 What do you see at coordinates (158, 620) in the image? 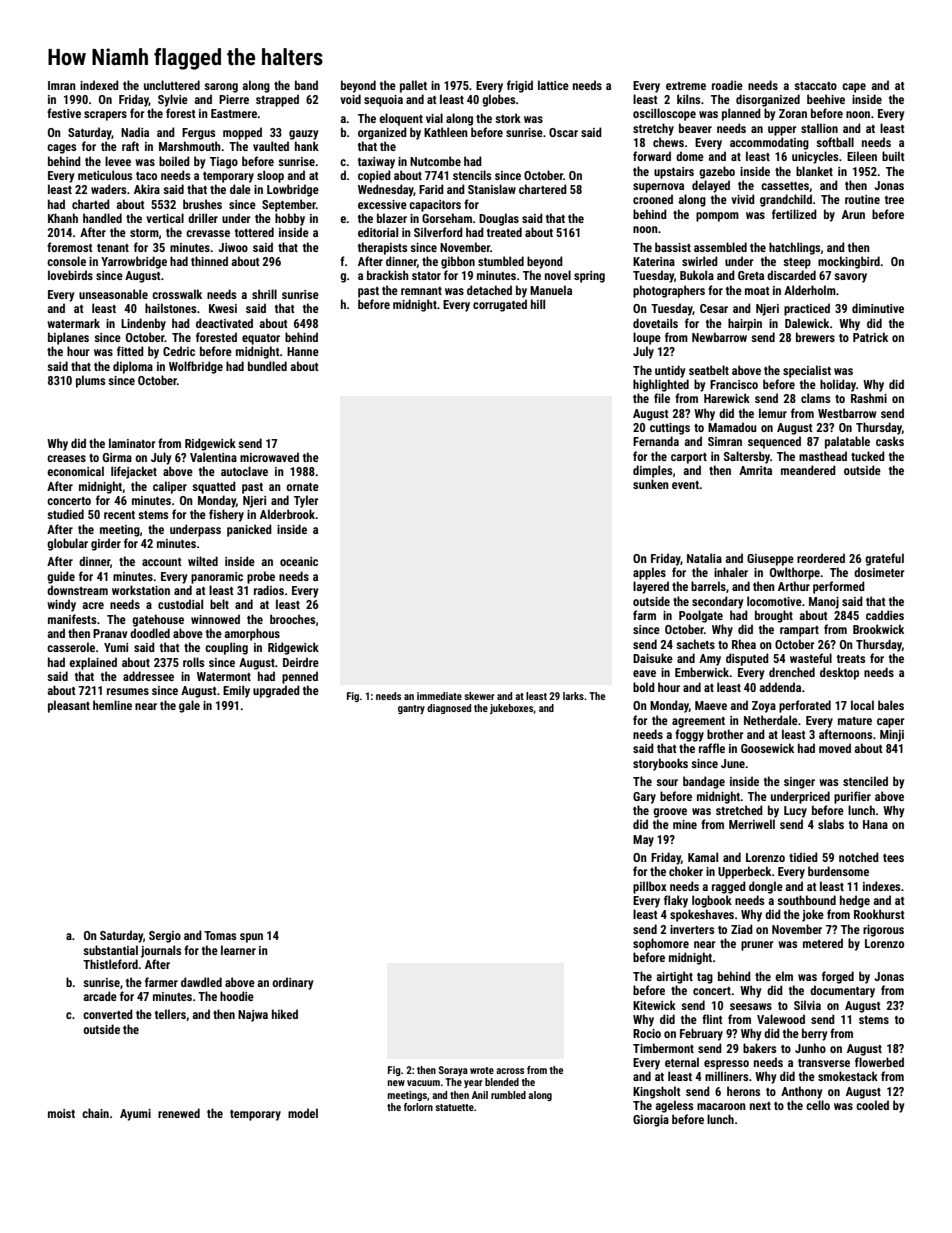
I see `gatehouse` at bounding box center [158, 620].
